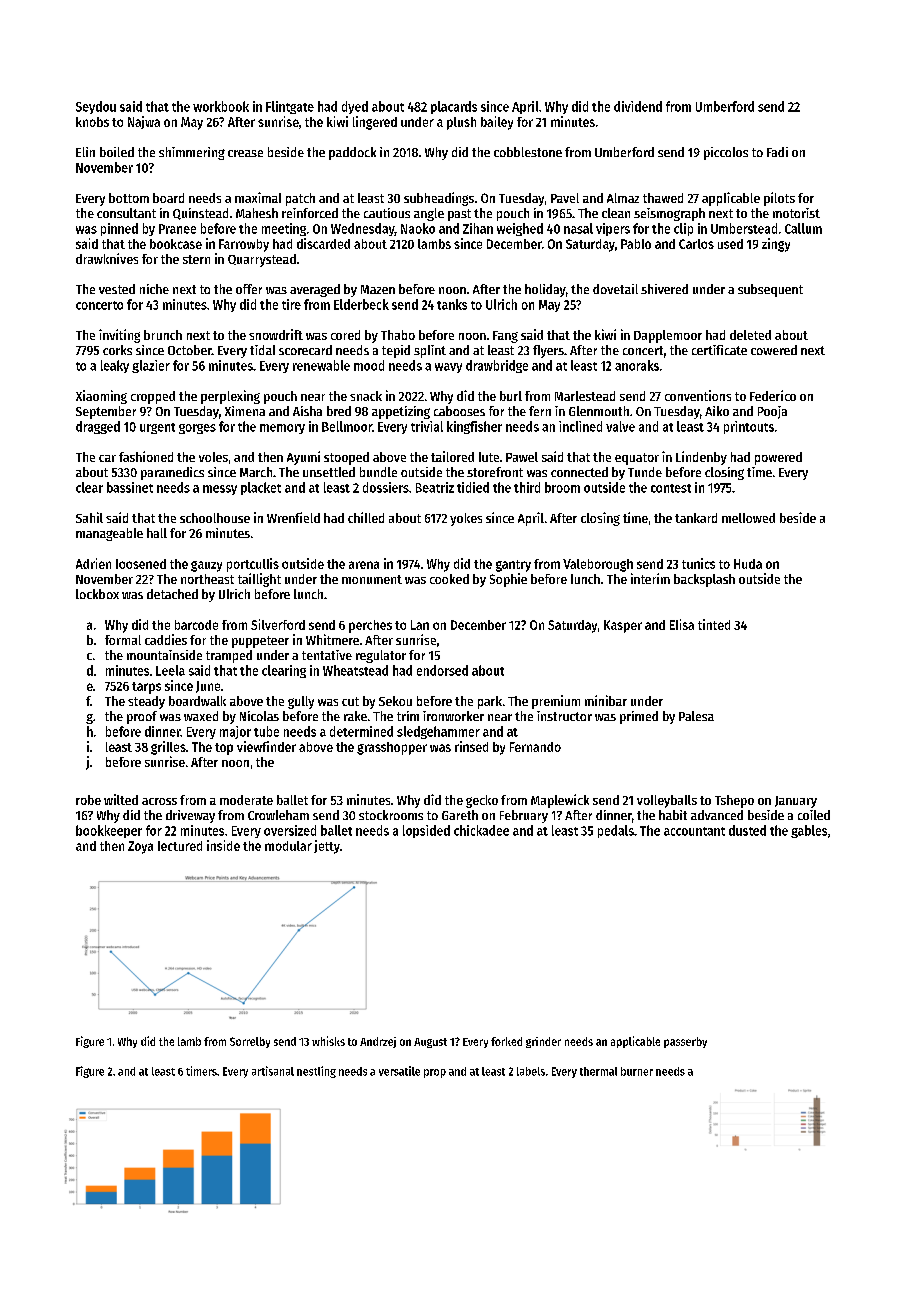 This document has height=1316, width=908. Describe the element at coordinates (257, 213) in the document. I see `Mahesh` at that location.
